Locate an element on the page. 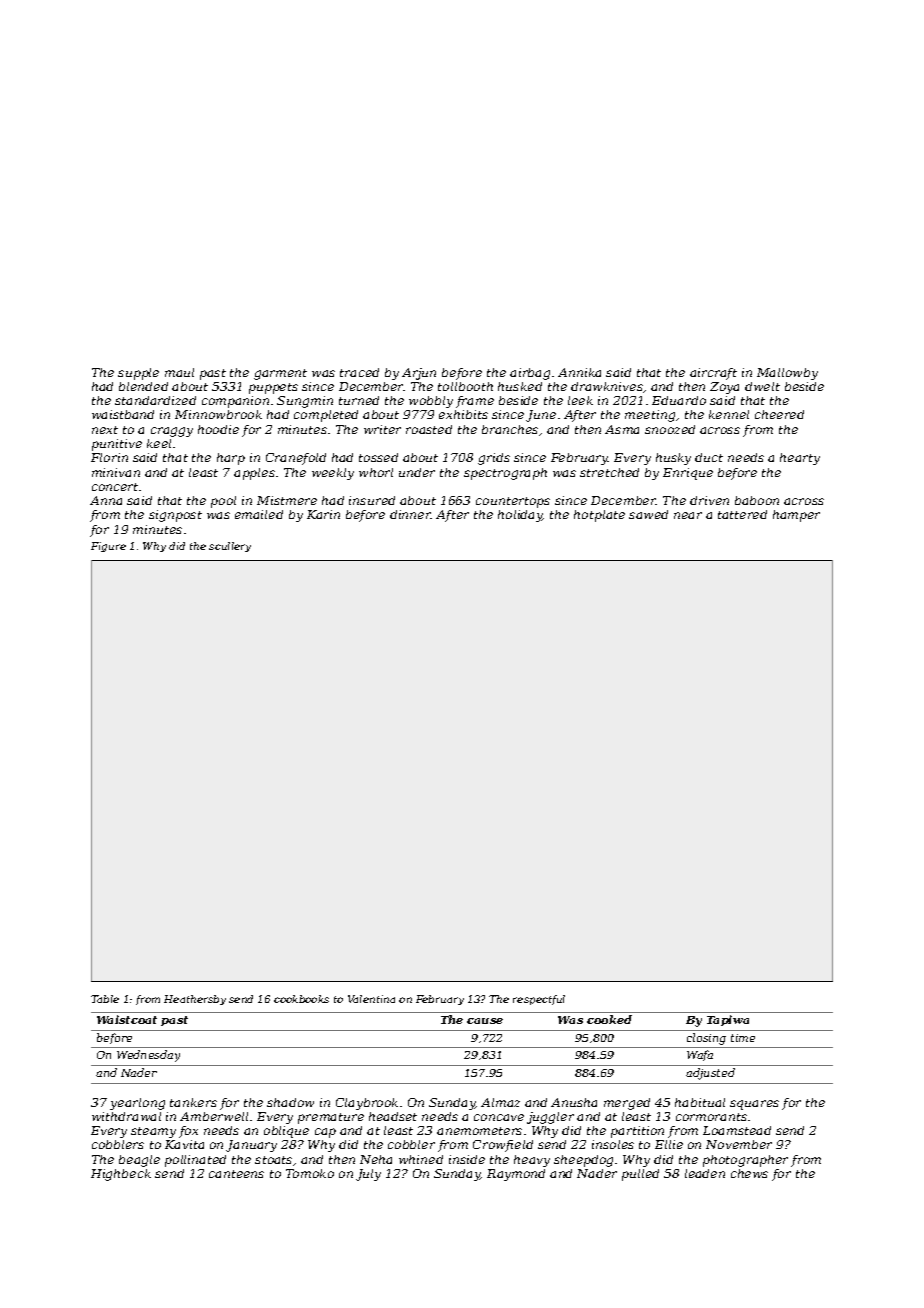 Image resolution: width=924 pixels, height=1308 pixels. standardized is located at coordinates (155, 400).
